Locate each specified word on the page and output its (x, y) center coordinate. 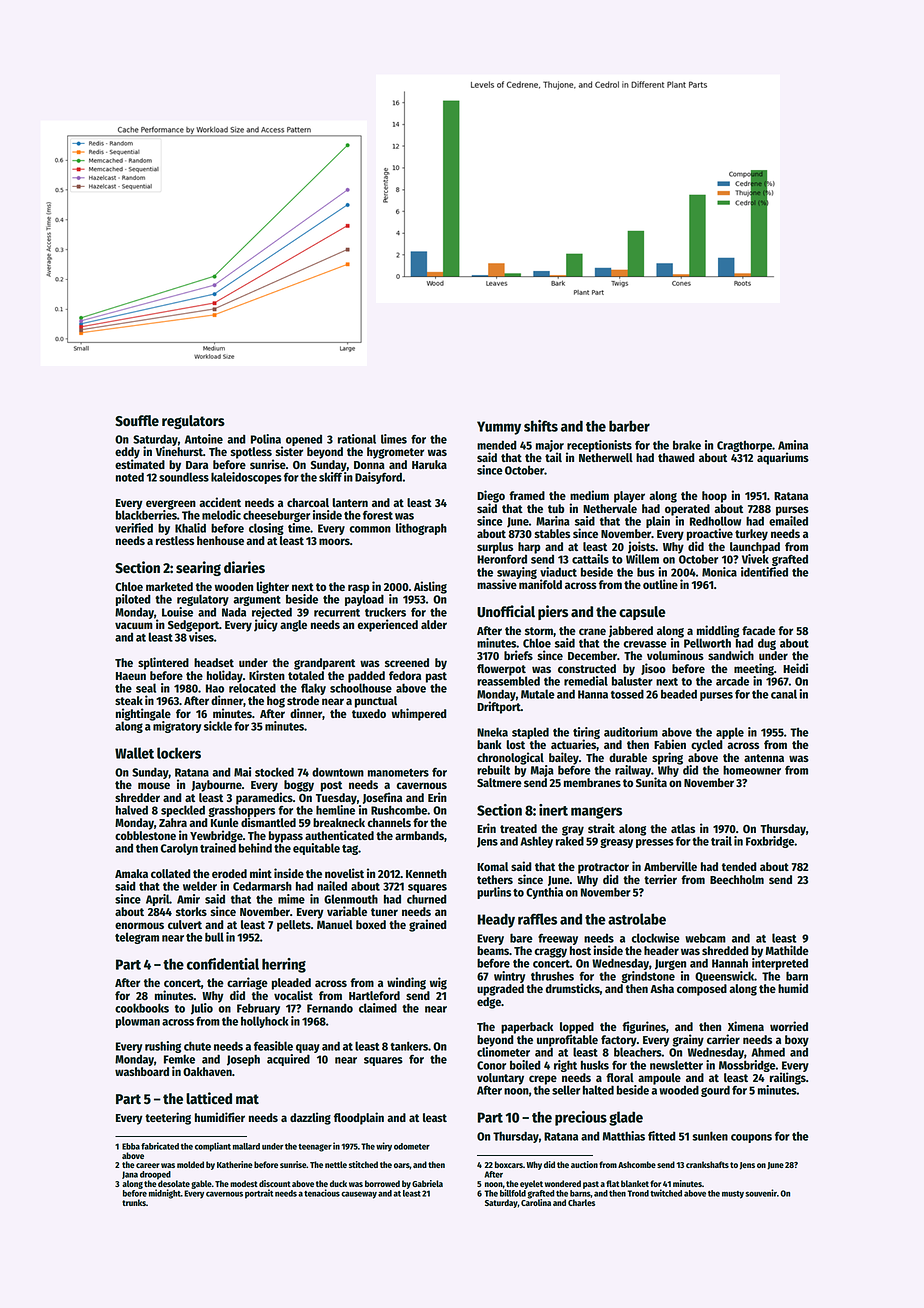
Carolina (536, 1202)
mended (497, 445)
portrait (259, 1194)
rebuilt (493, 770)
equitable (316, 849)
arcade (732, 681)
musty (733, 1195)
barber (629, 426)
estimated (140, 464)
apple (730, 733)
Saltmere (499, 782)
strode (303, 700)
